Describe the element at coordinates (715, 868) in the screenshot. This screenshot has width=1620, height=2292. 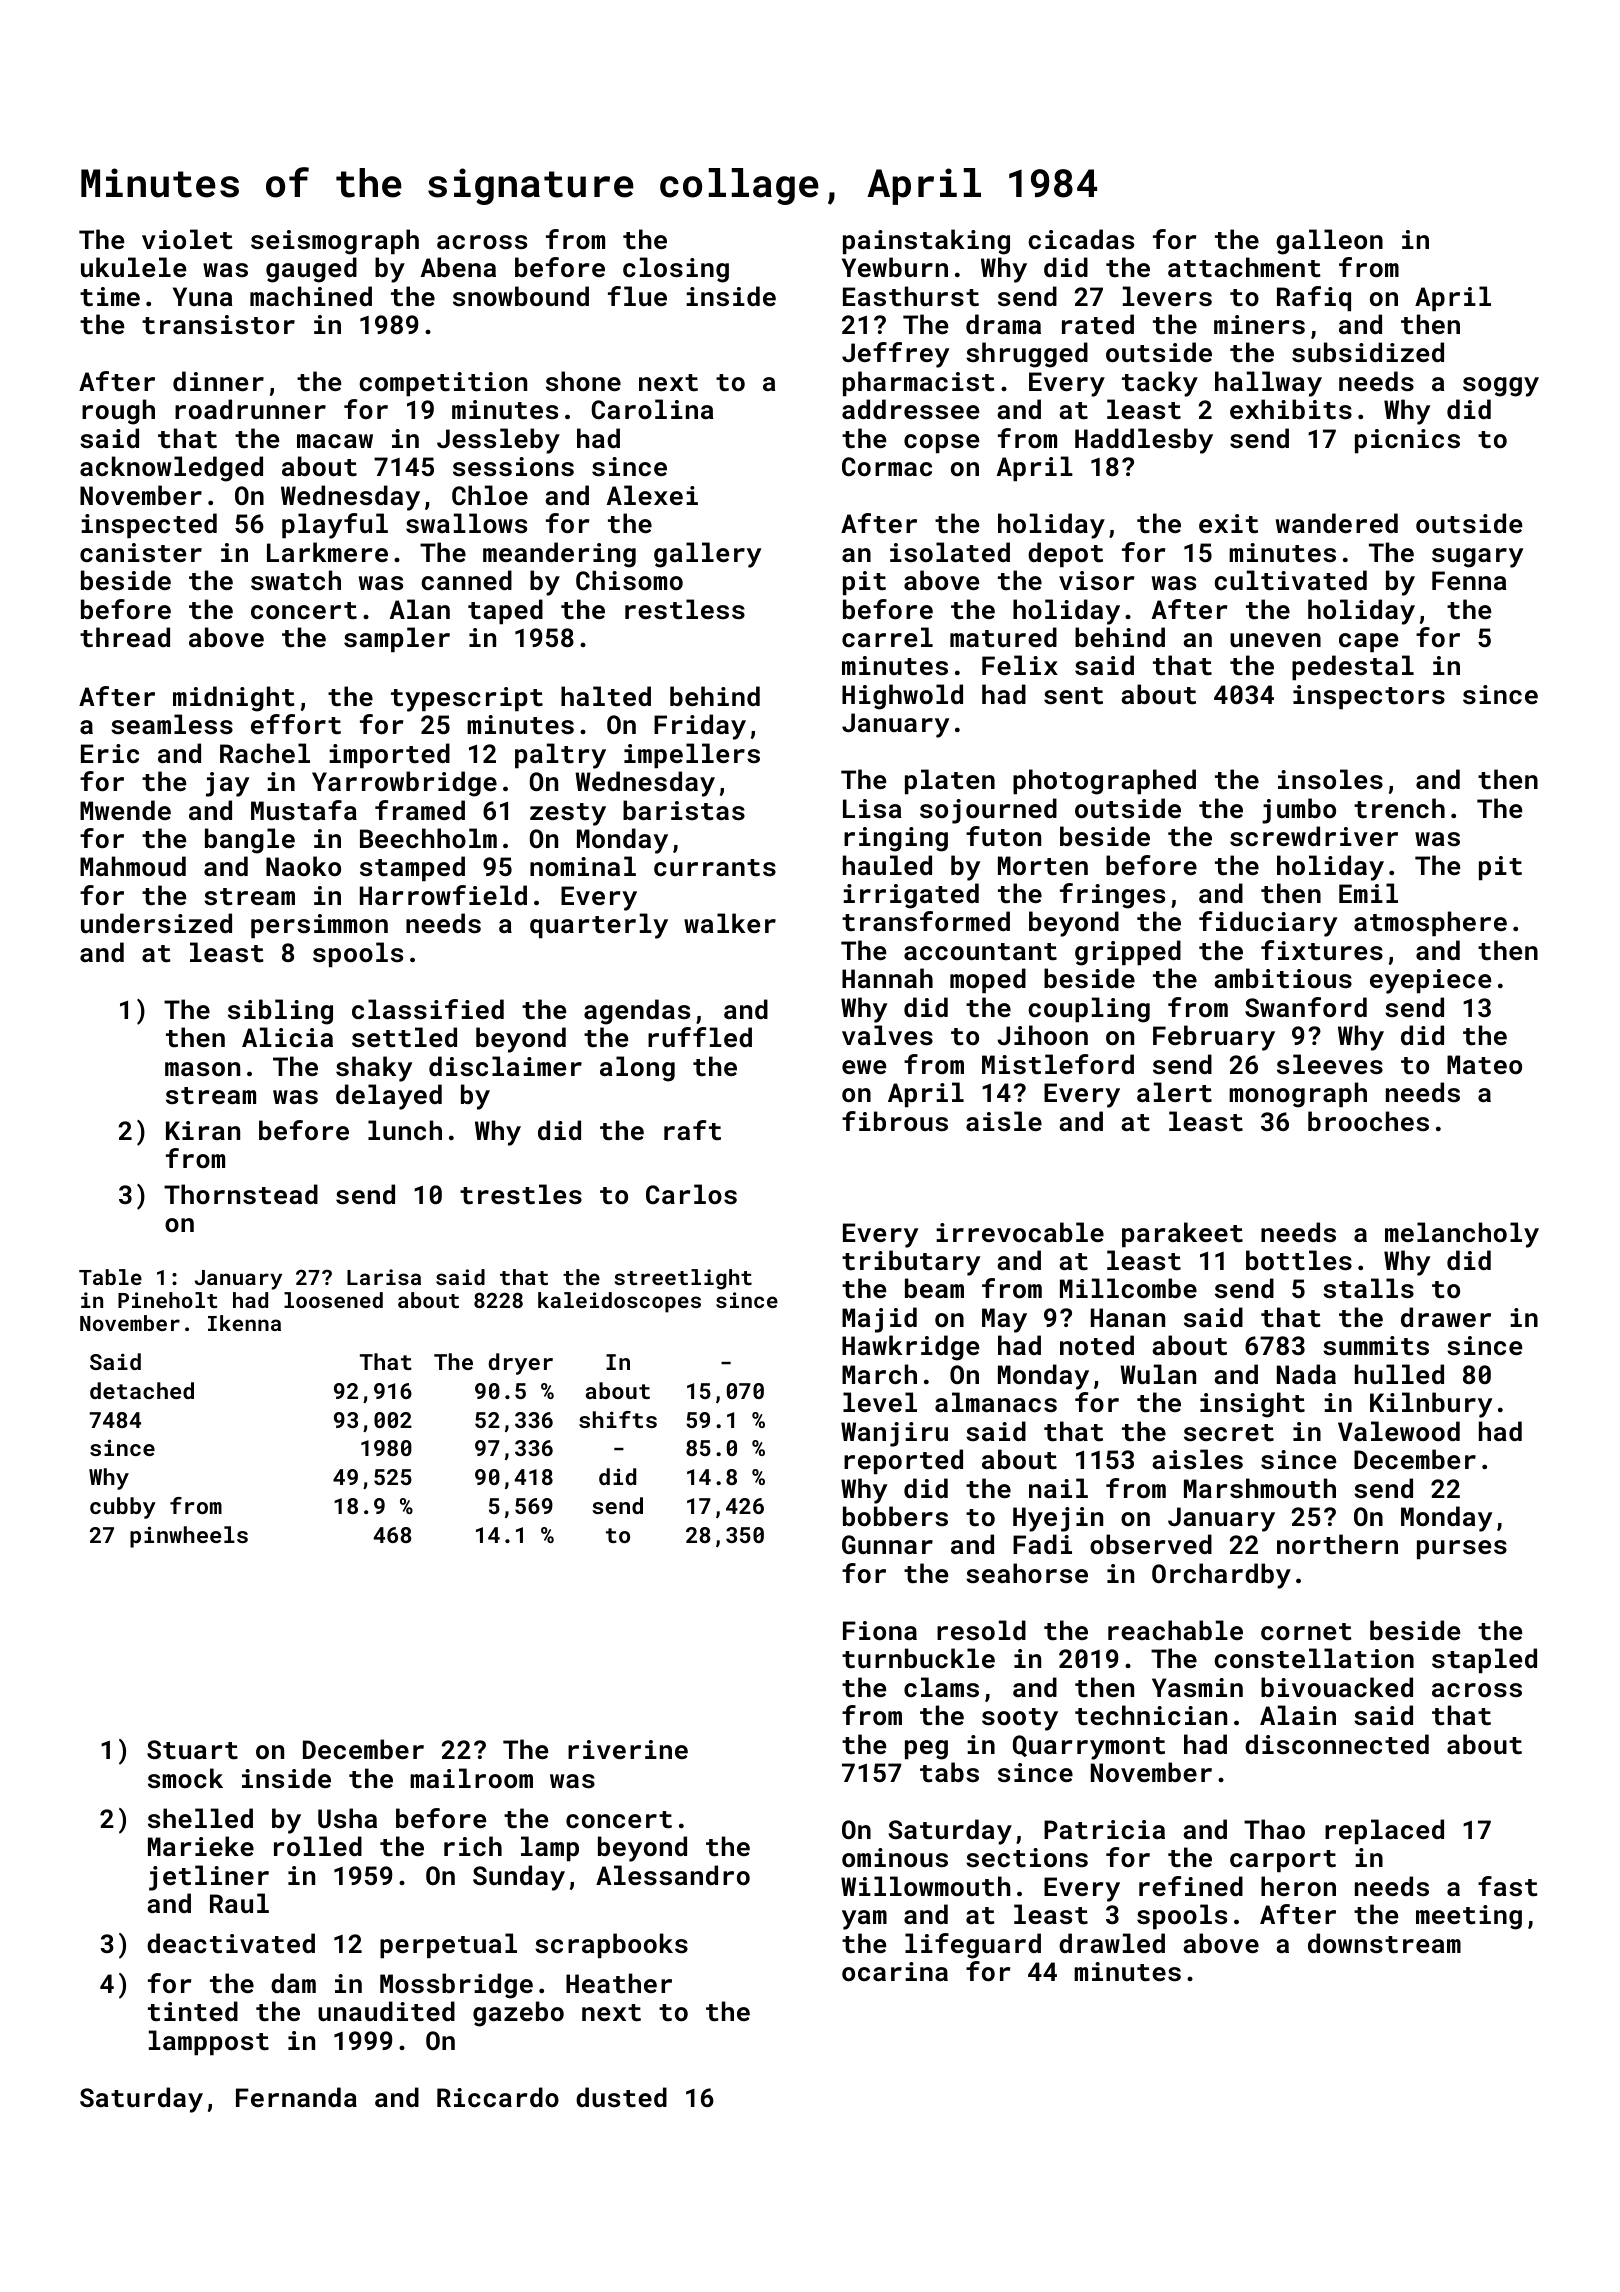
I see `currants` at that location.
